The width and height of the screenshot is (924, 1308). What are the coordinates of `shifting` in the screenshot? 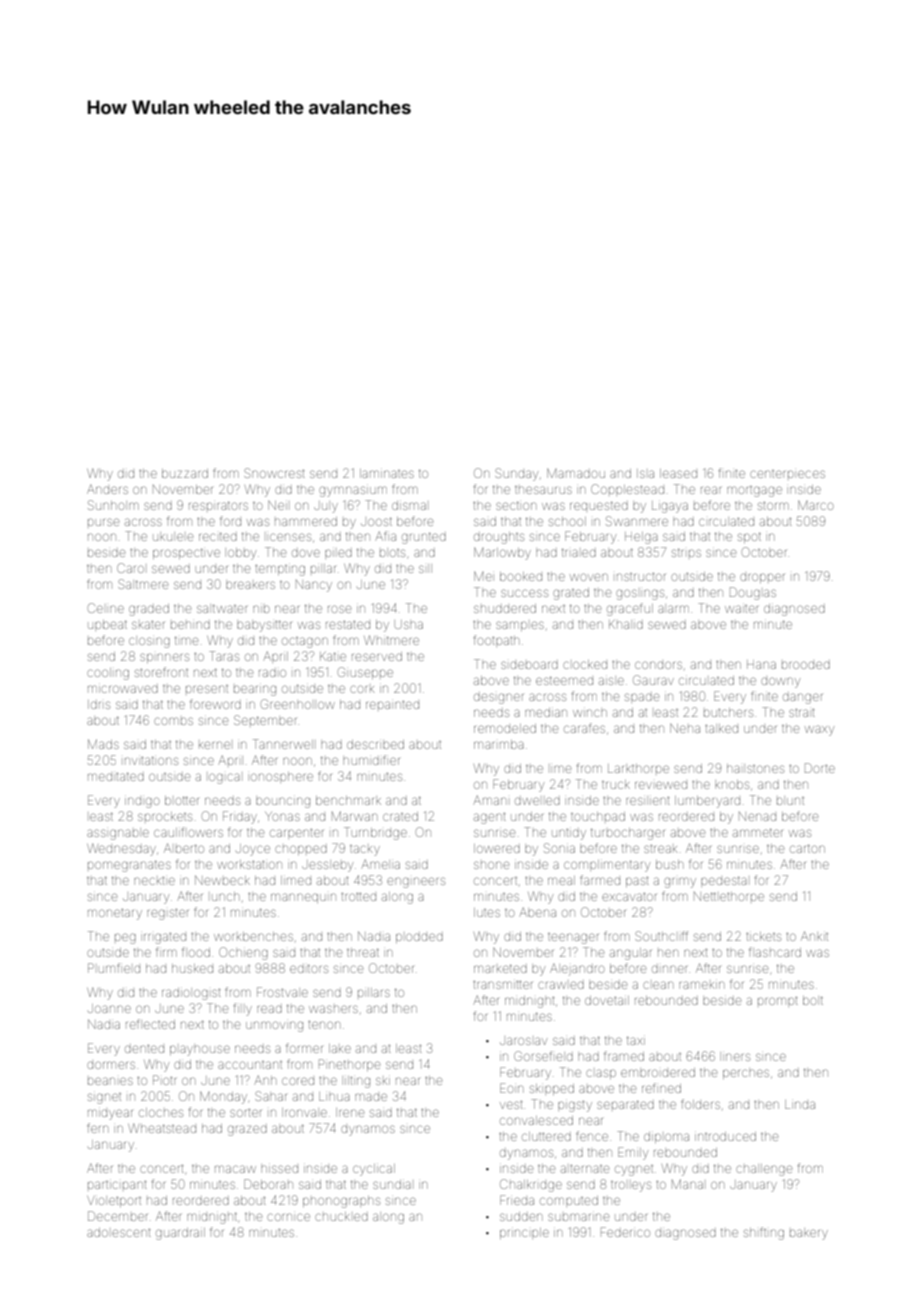 It's located at (764, 1233).
